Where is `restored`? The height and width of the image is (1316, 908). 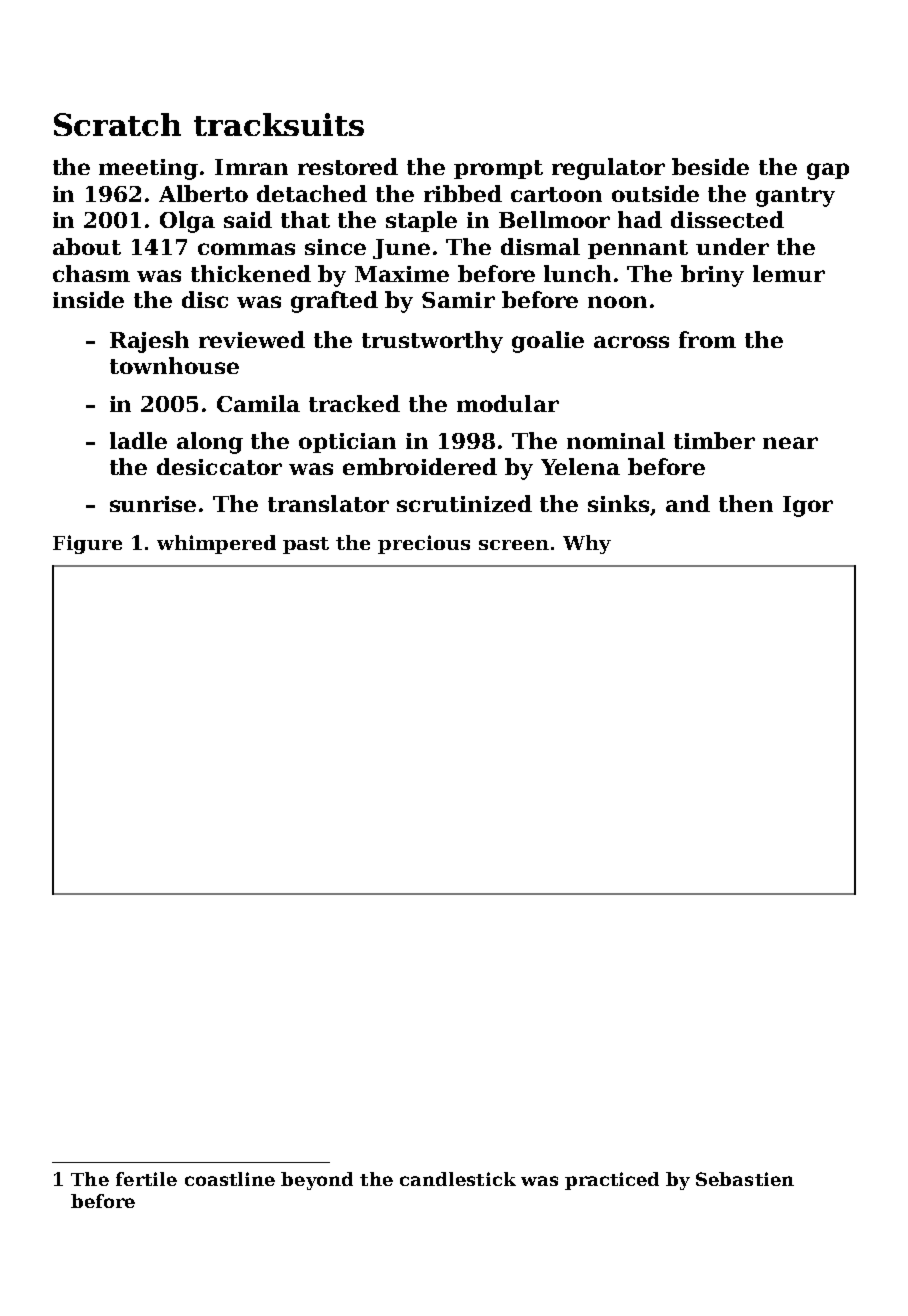
restored is located at coordinates (348, 166).
